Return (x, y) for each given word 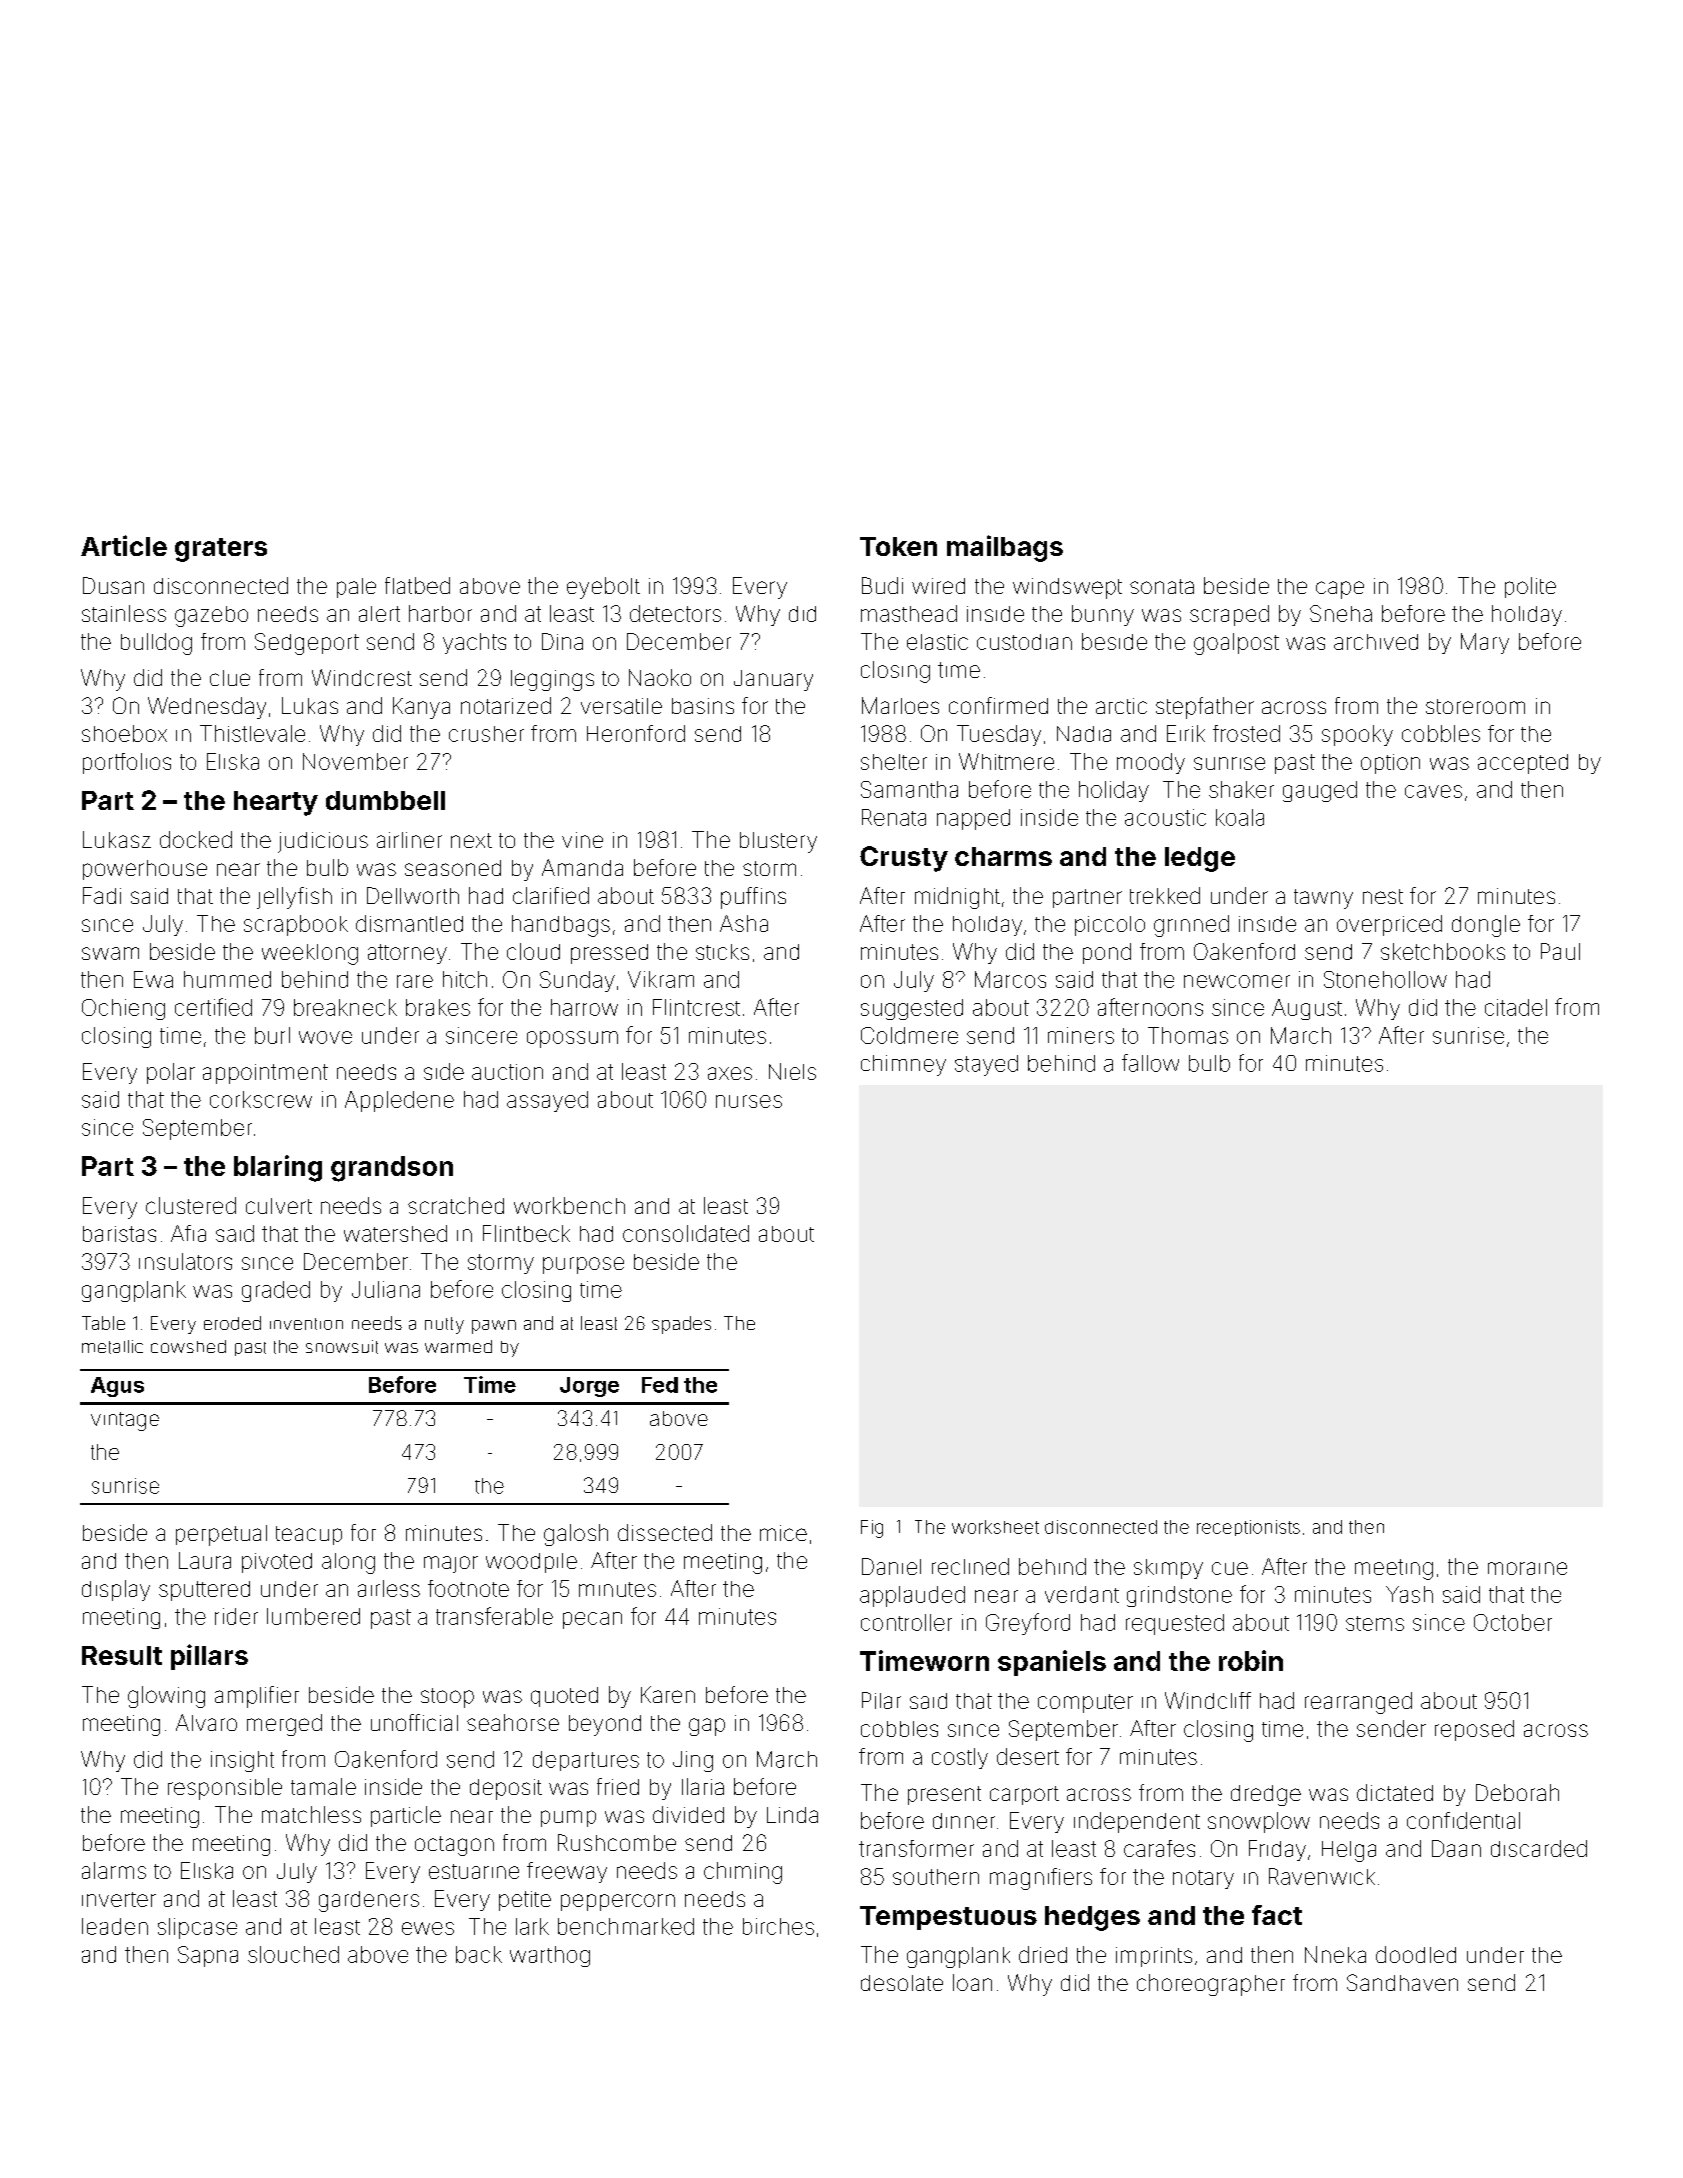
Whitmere (1006, 761)
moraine (1527, 1568)
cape (1340, 590)
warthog (550, 1956)
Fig (872, 1529)
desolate (902, 1983)
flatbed (417, 585)
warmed (458, 1346)
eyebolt (603, 588)
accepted (1523, 764)
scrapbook (296, 925)
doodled (1416, 1954)
